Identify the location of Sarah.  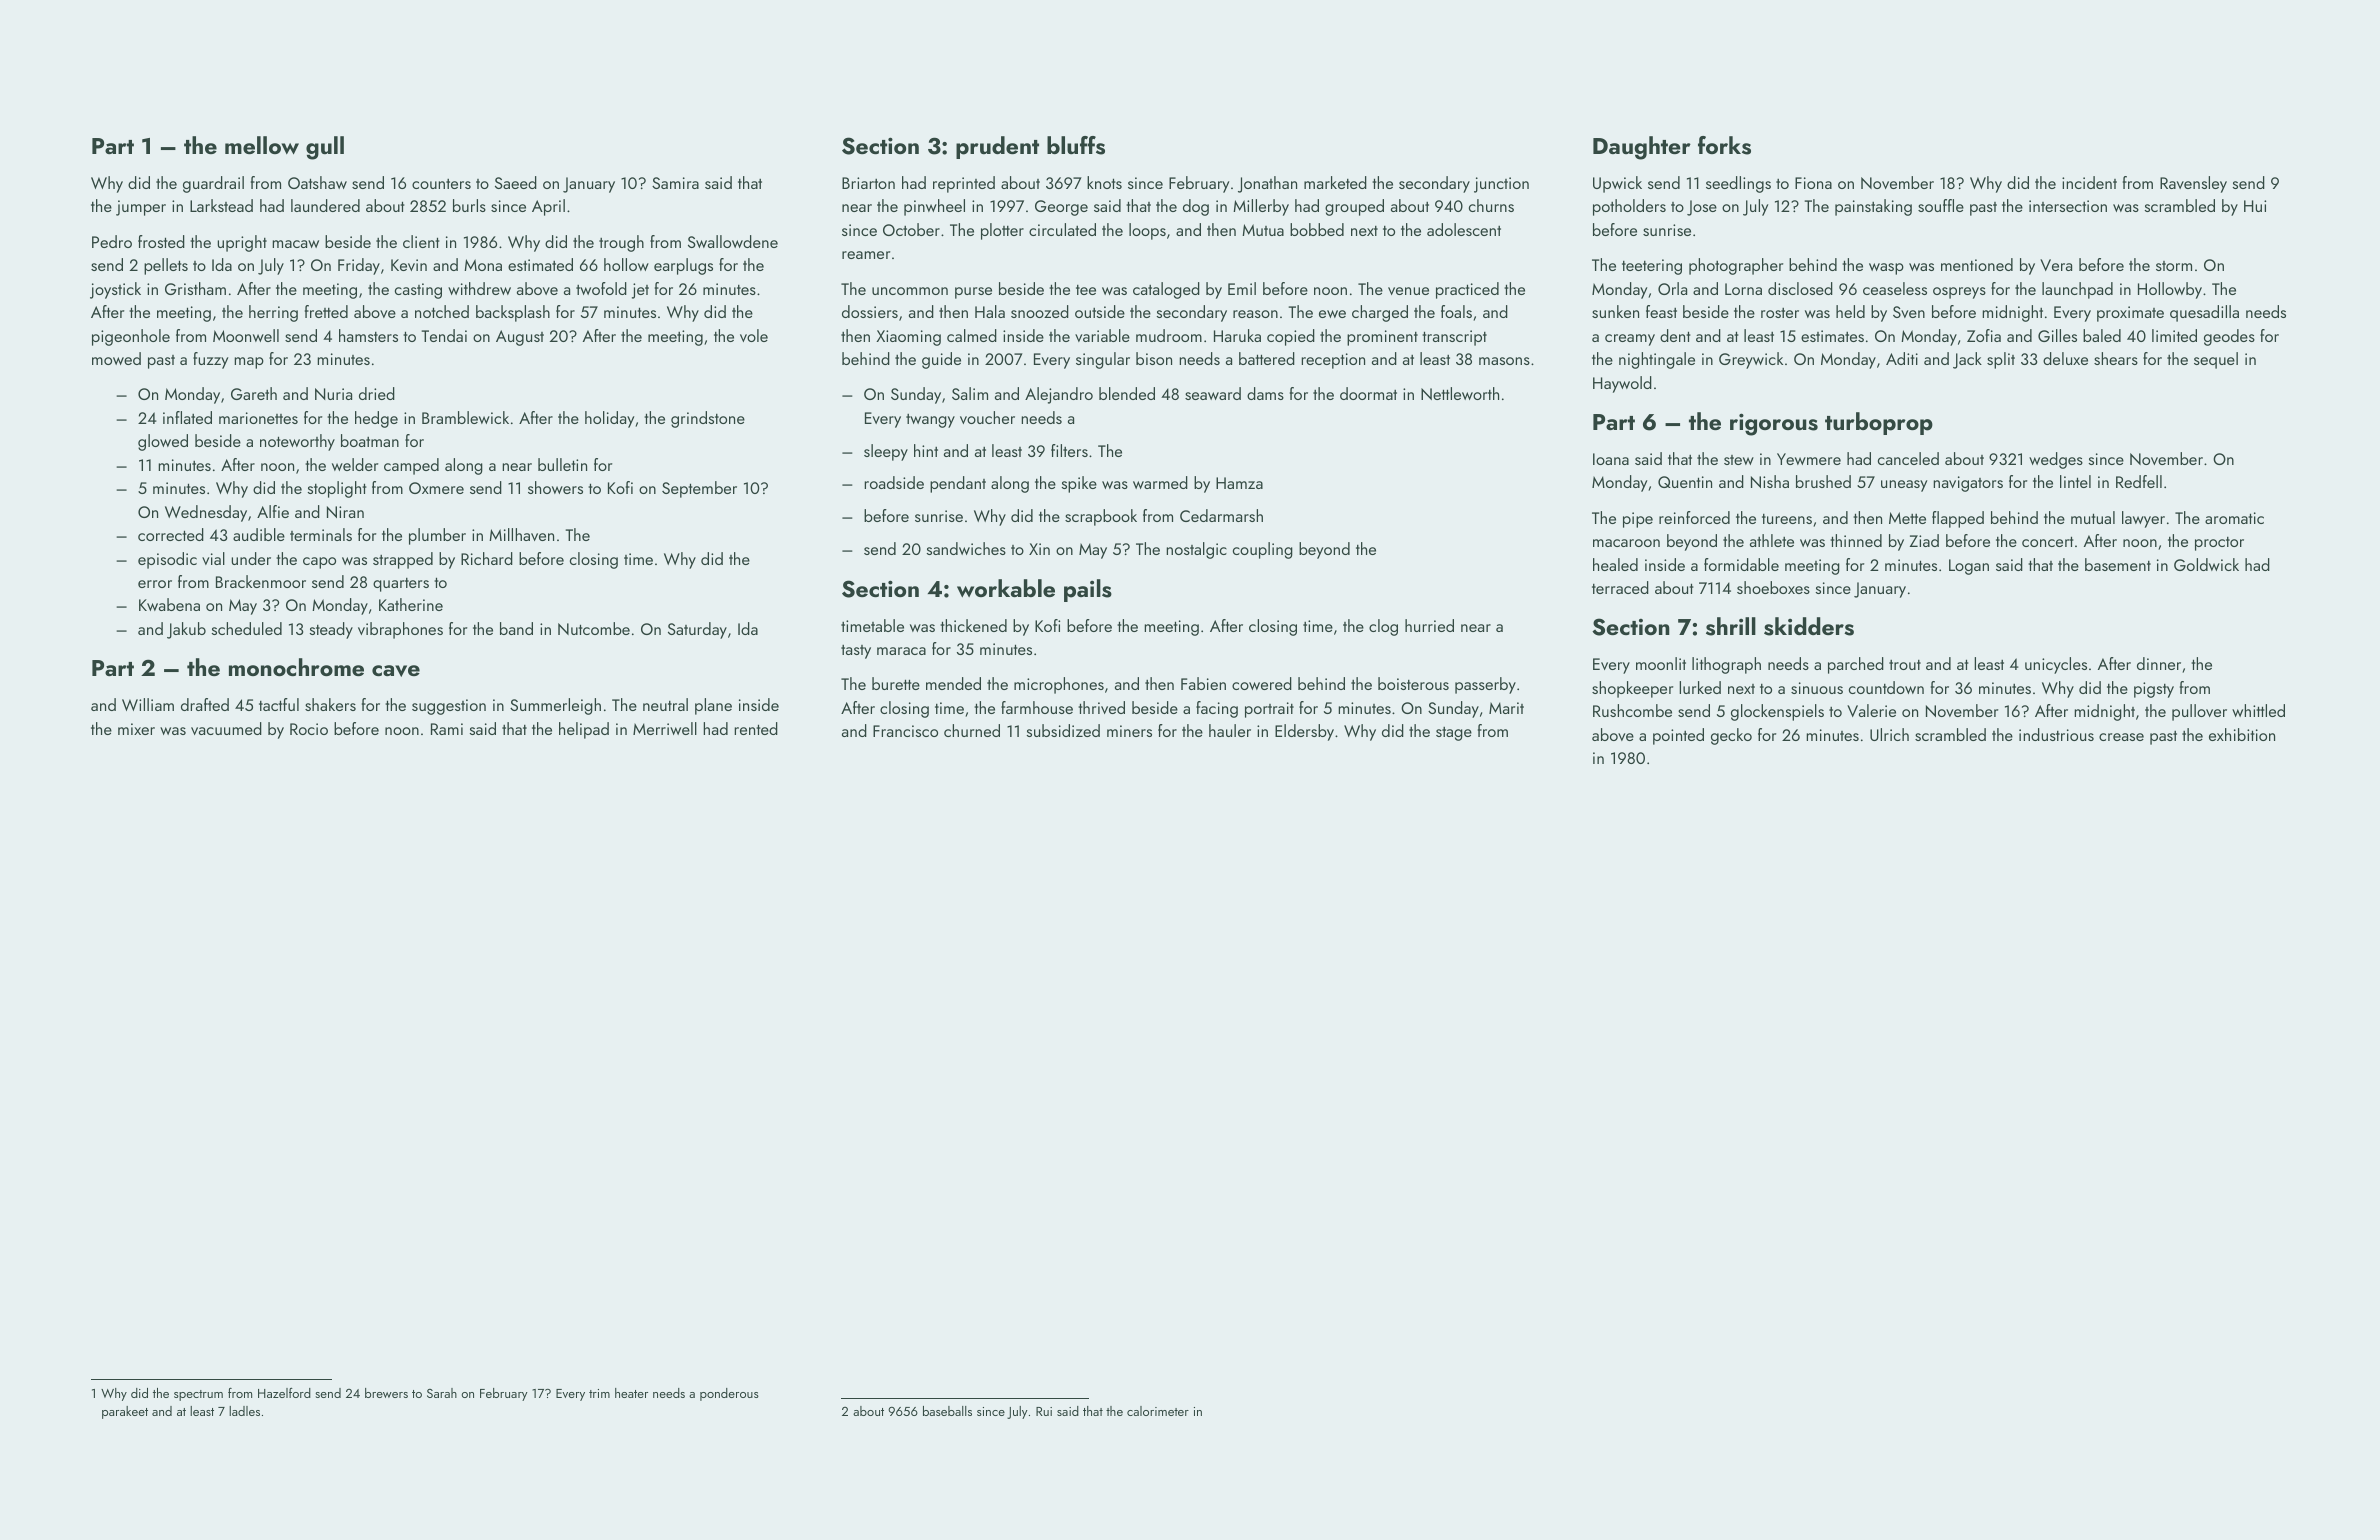
(442, 1393).
